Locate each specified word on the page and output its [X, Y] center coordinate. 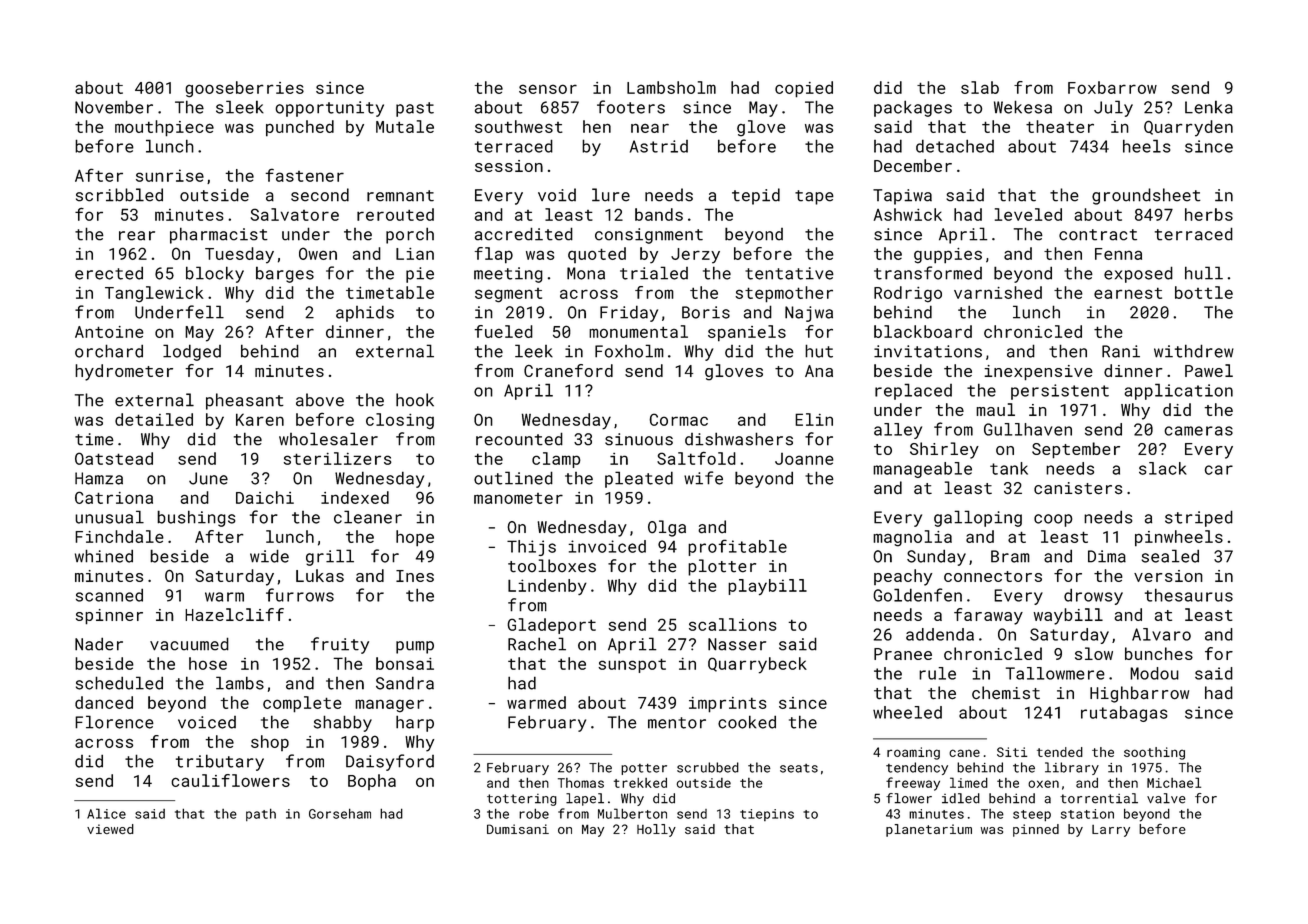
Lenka [1209, 107]
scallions [733, 624]
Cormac [678, 419]
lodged [192, 352]
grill [330, 557]
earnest [1128, 293]
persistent [1060, 392]
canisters [1078, 488]
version [1168, 576]
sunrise [170, 175]
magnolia [912, 538]
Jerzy [695, 256]
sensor [548, 89]
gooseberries [244, 89]
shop [270, 743]
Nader [99, 644]
